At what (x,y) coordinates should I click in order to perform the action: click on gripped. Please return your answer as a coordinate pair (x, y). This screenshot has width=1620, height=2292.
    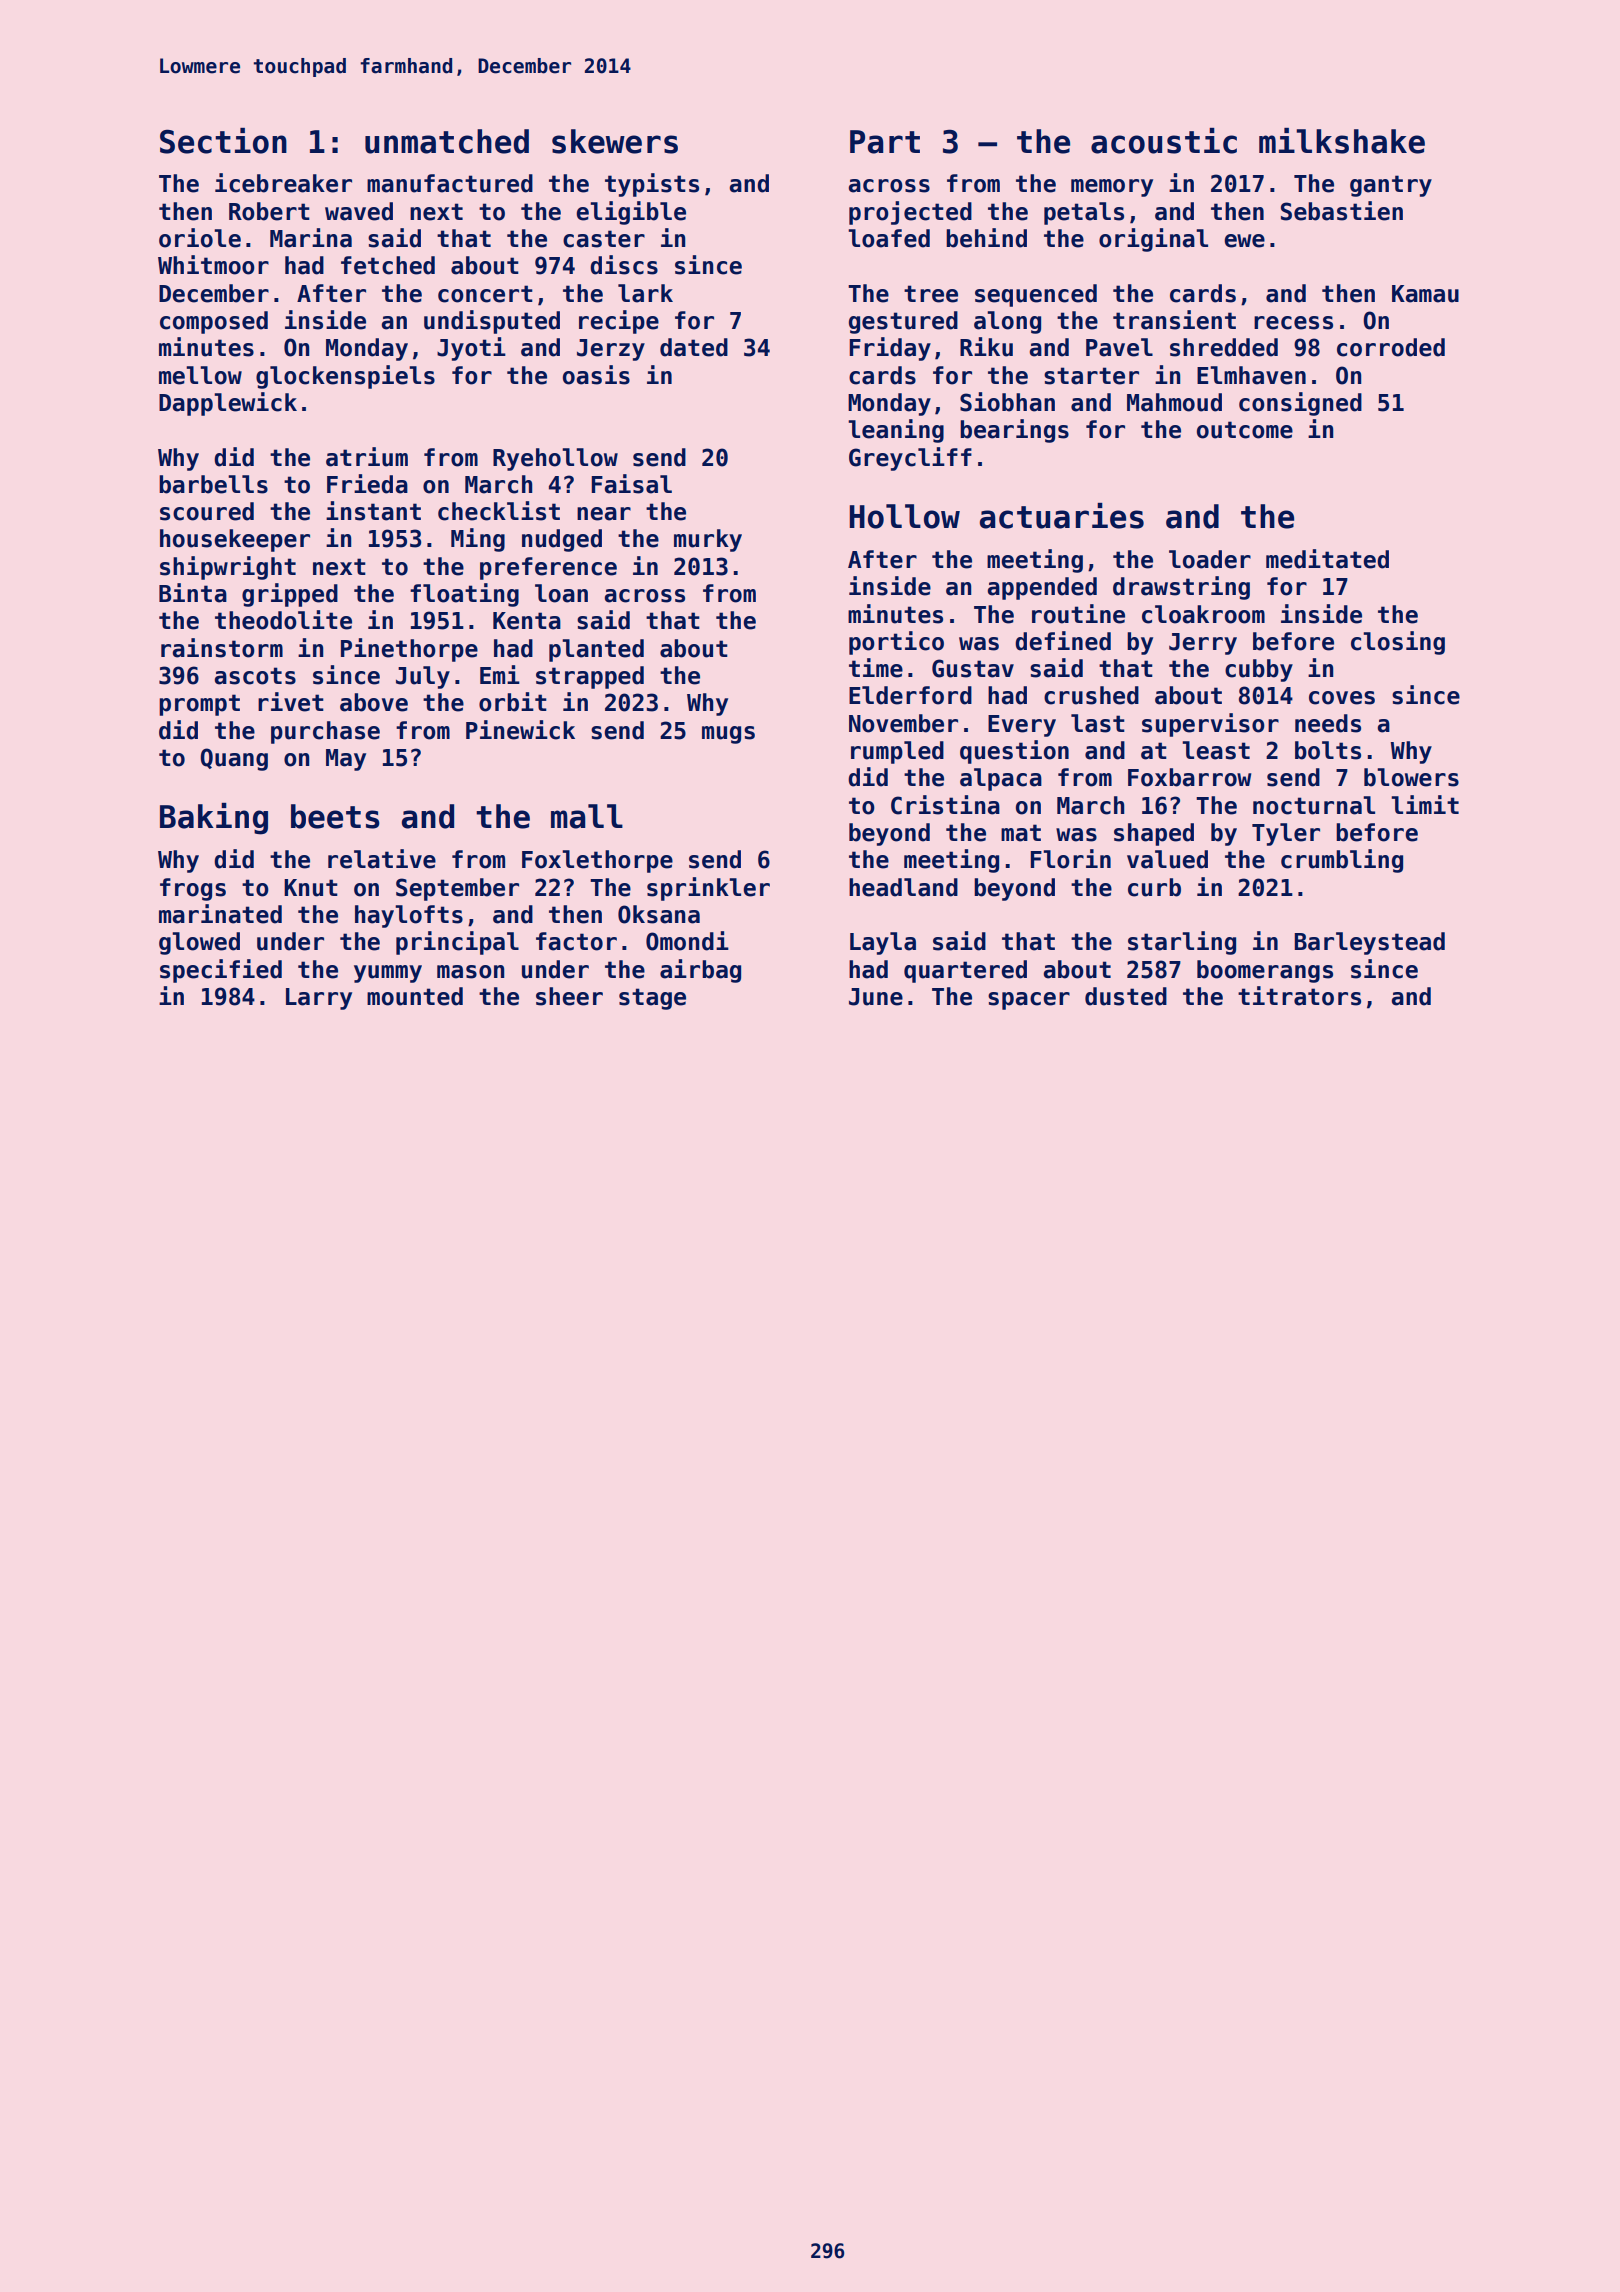
    Looking at the image, I should click on (290, 595).
